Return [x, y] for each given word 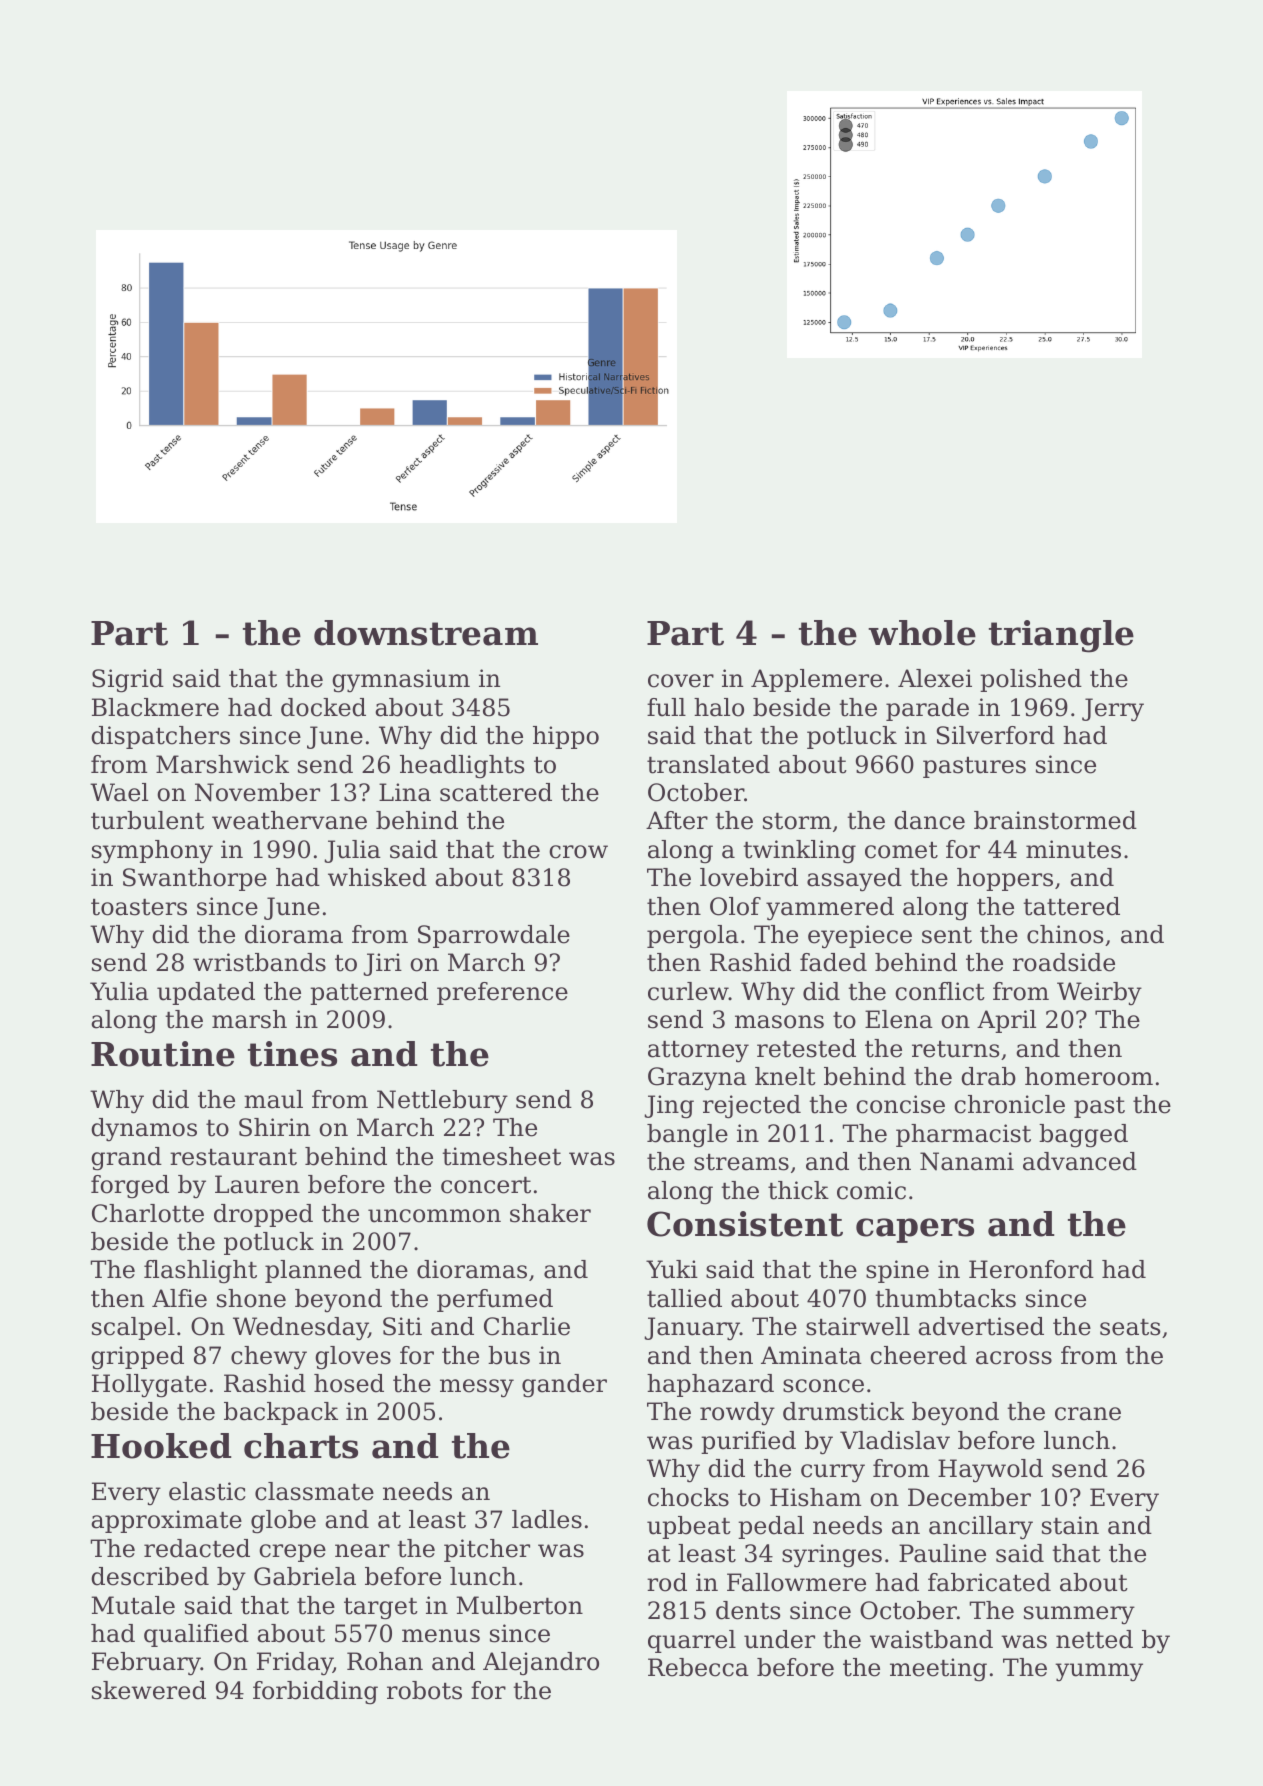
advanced [1080, 1161]
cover [681, 681]
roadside [1064, 962]
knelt [785, 1076]
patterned [369, 993]
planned [313, 1271]
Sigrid [128, 681]
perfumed [495, 1300]
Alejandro [541, 1664]
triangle [1061, 636]
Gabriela [305, 1576]
